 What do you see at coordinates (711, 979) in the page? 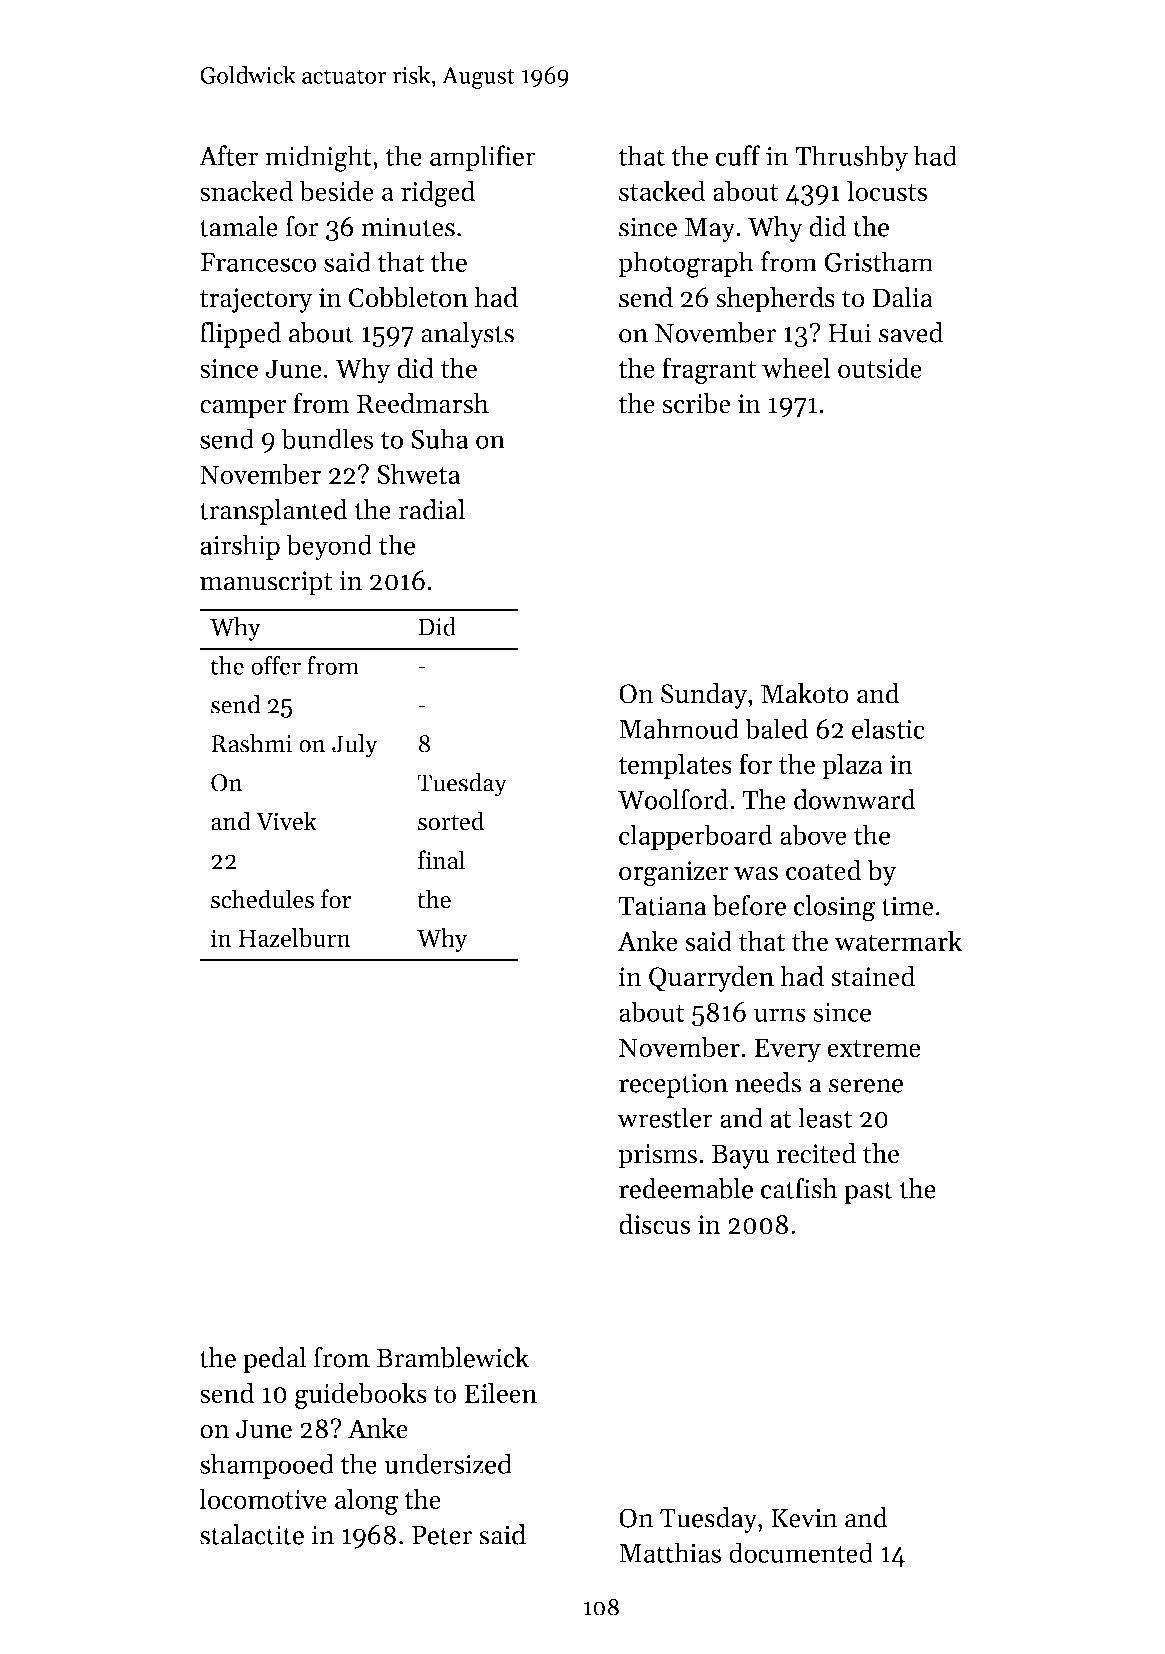
I see `Quarryden` at bounding box center [711, 979].
